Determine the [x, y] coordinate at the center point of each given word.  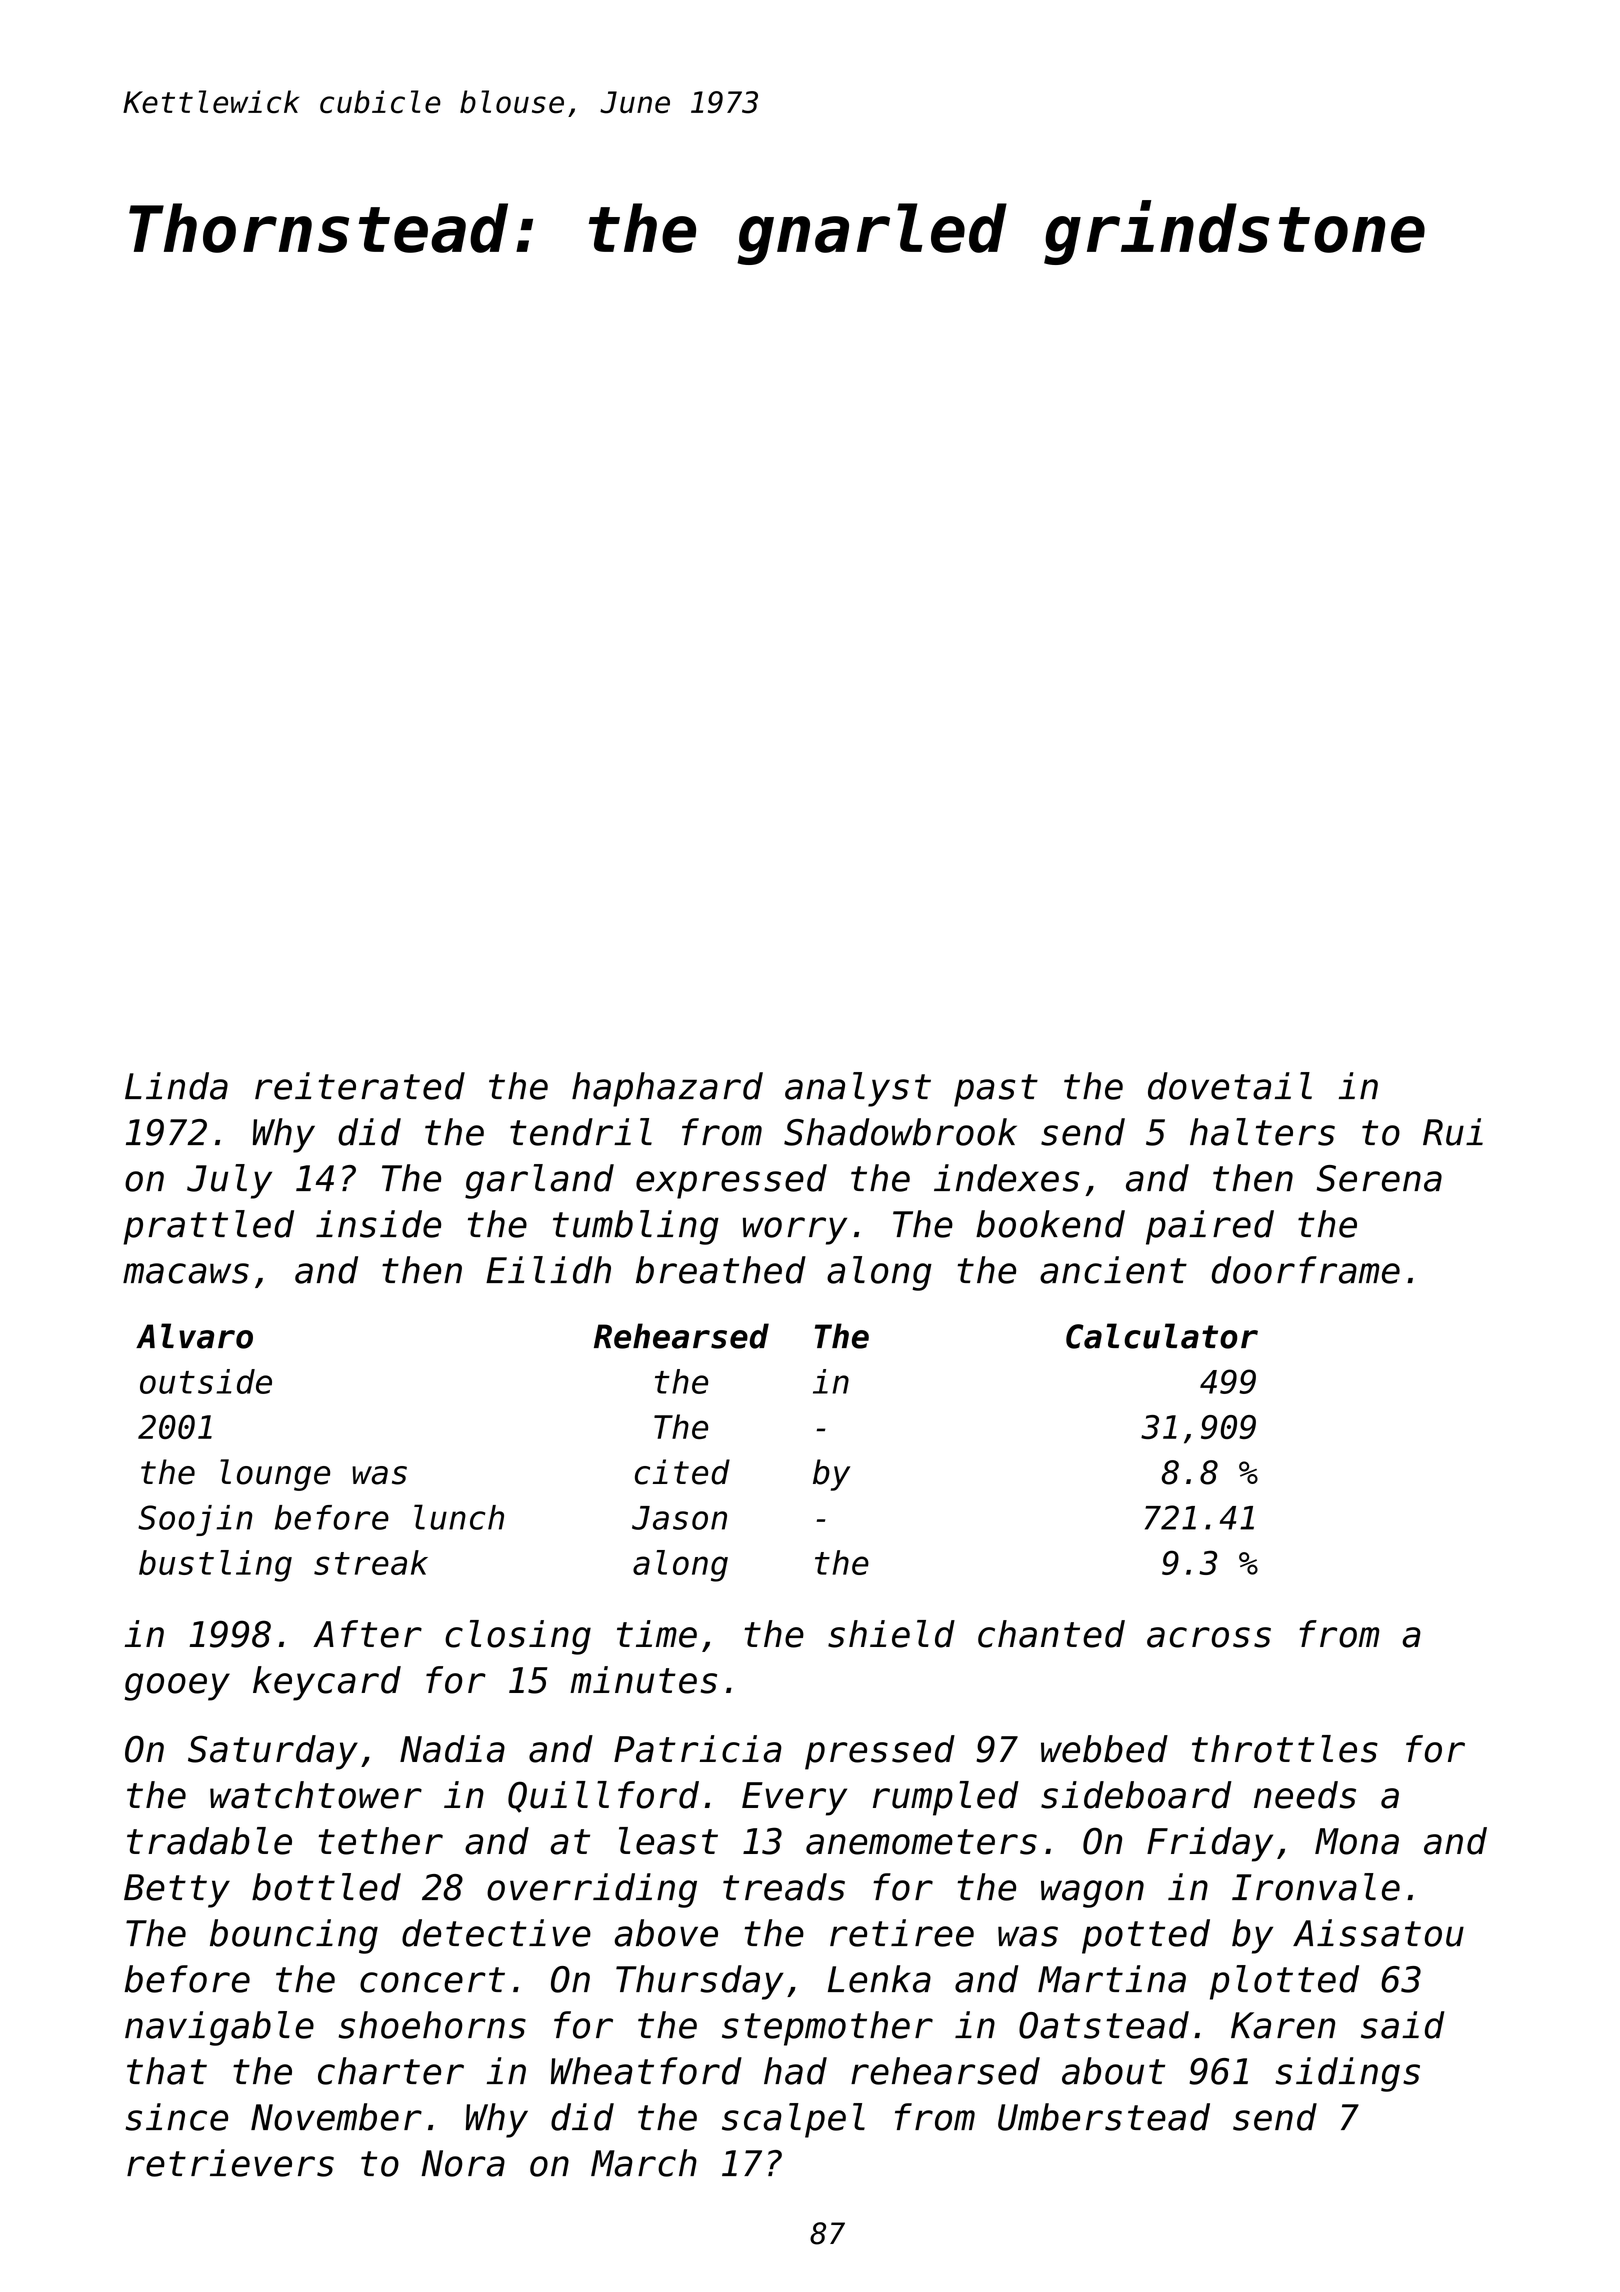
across [1209, 1637]
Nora [463, 2163]
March [644, 2163]
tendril [581, 1132]
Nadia [452, 1749]
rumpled [946, 1798]
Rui [1453, 1132]
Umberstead [1104, 2117]
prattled [208, 1227]
